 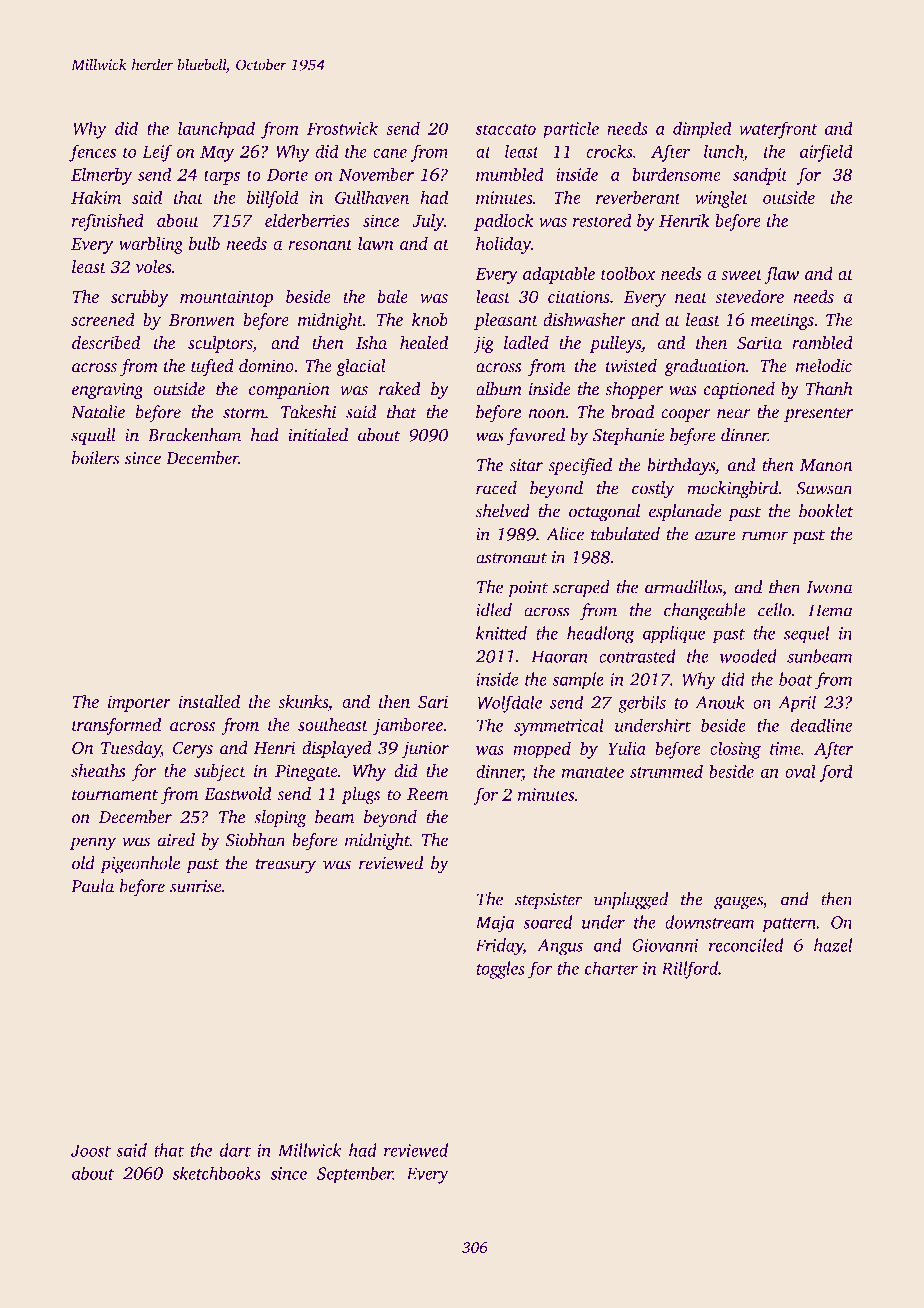 What do you see at coordinates (194, 435) in the image?
I see `Brackenham` at bounding box center [194, 435].
